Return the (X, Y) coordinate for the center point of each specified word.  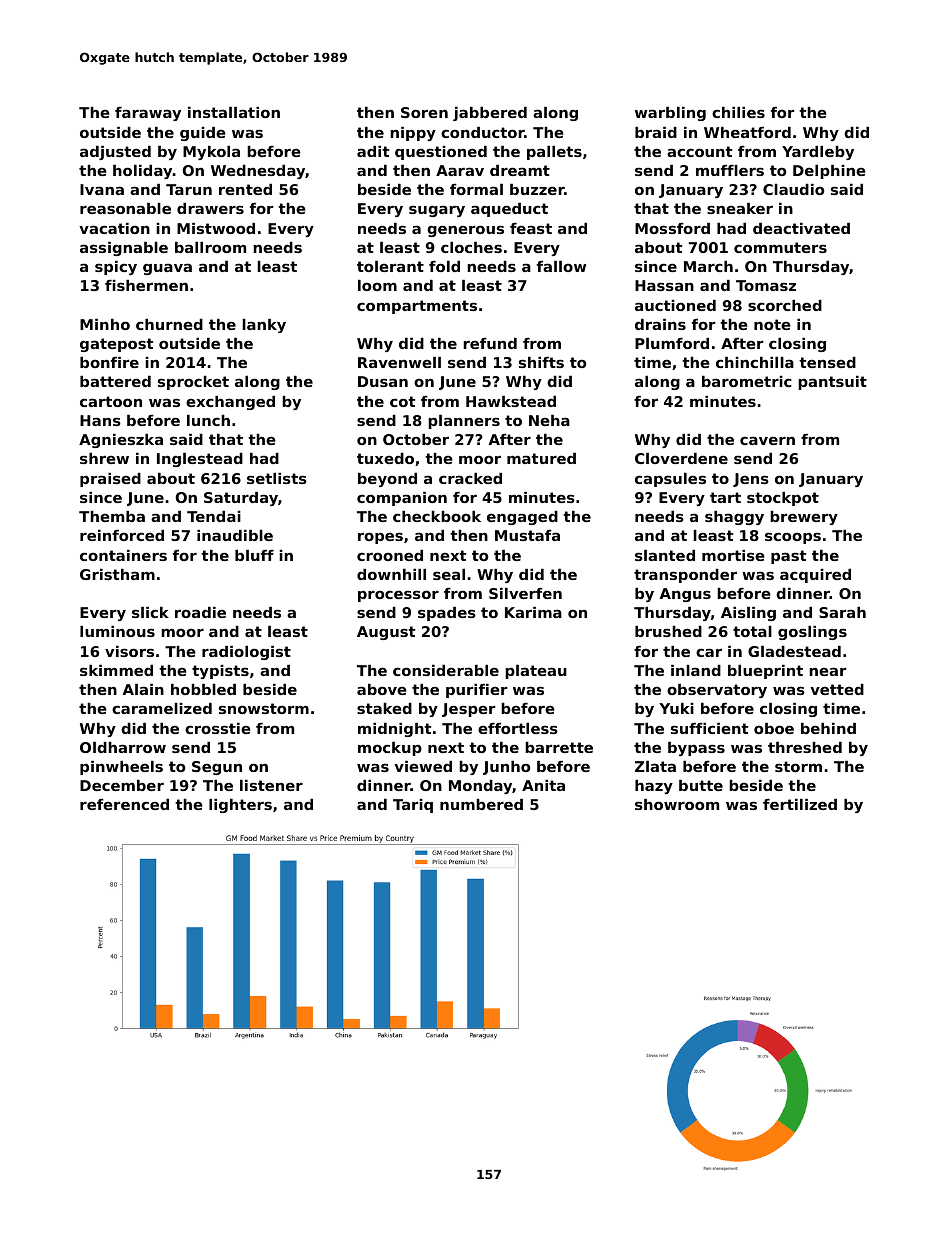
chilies (738, 112)
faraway (148, 114)
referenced (124, 804)
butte (701, 785)
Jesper (468, 710)
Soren (424, 112)
